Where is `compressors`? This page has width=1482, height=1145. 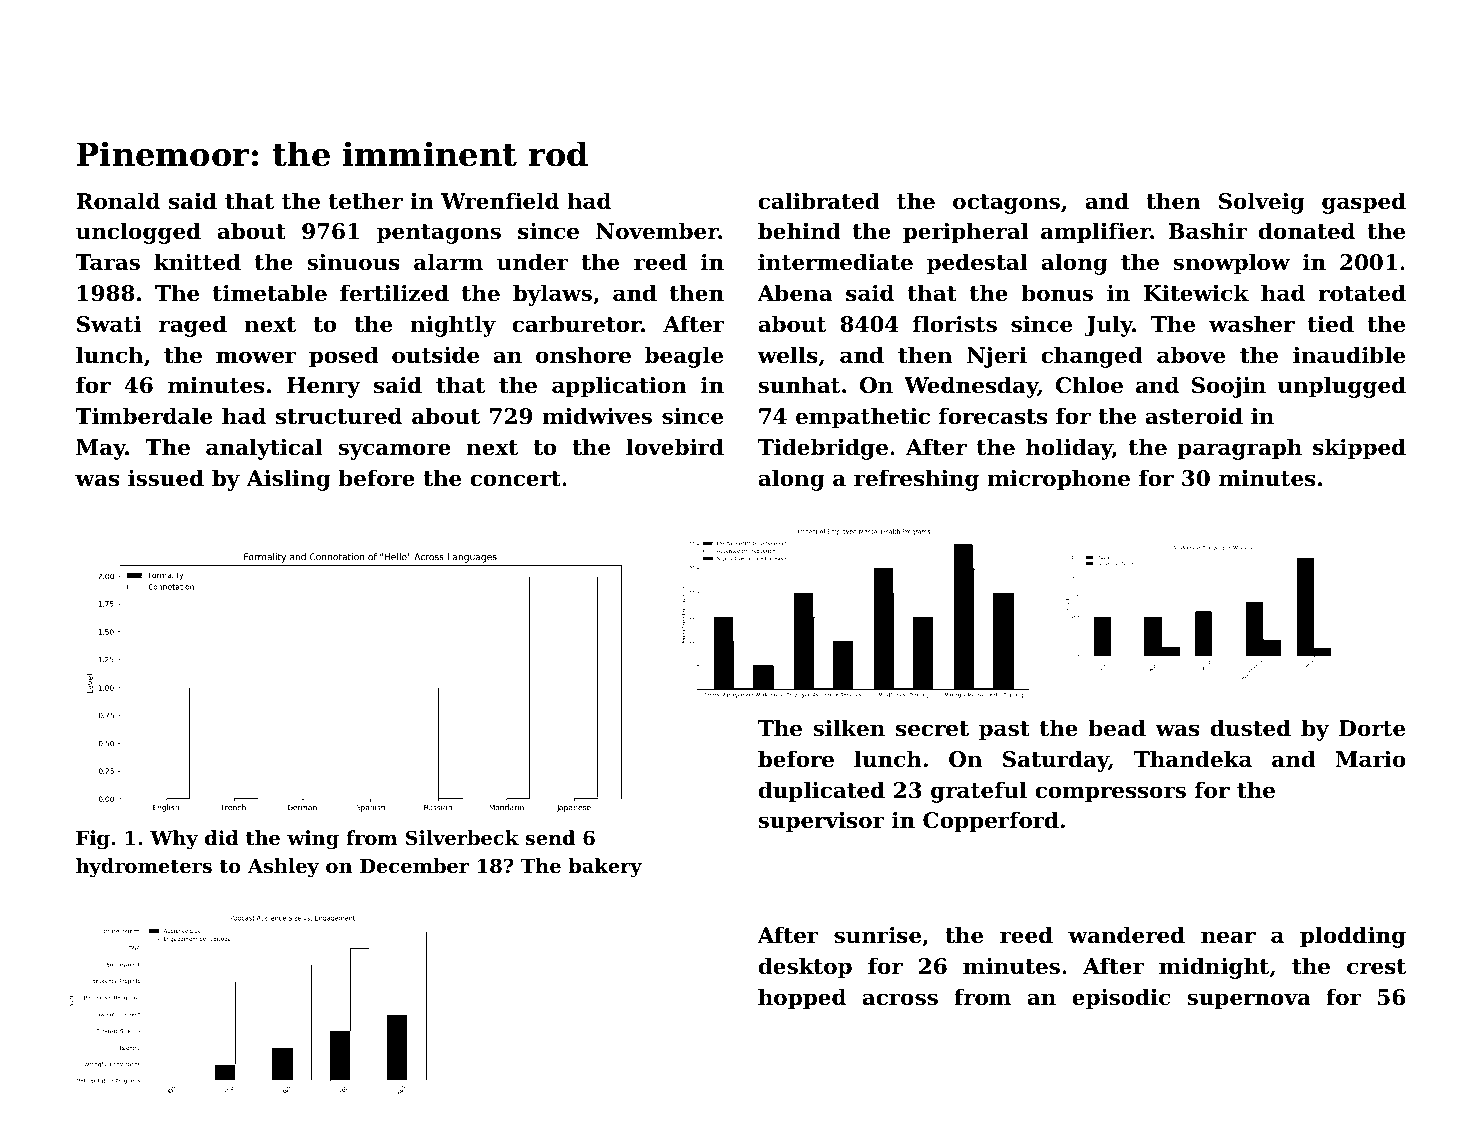 compressors is located at coordinates (1110, 794).
